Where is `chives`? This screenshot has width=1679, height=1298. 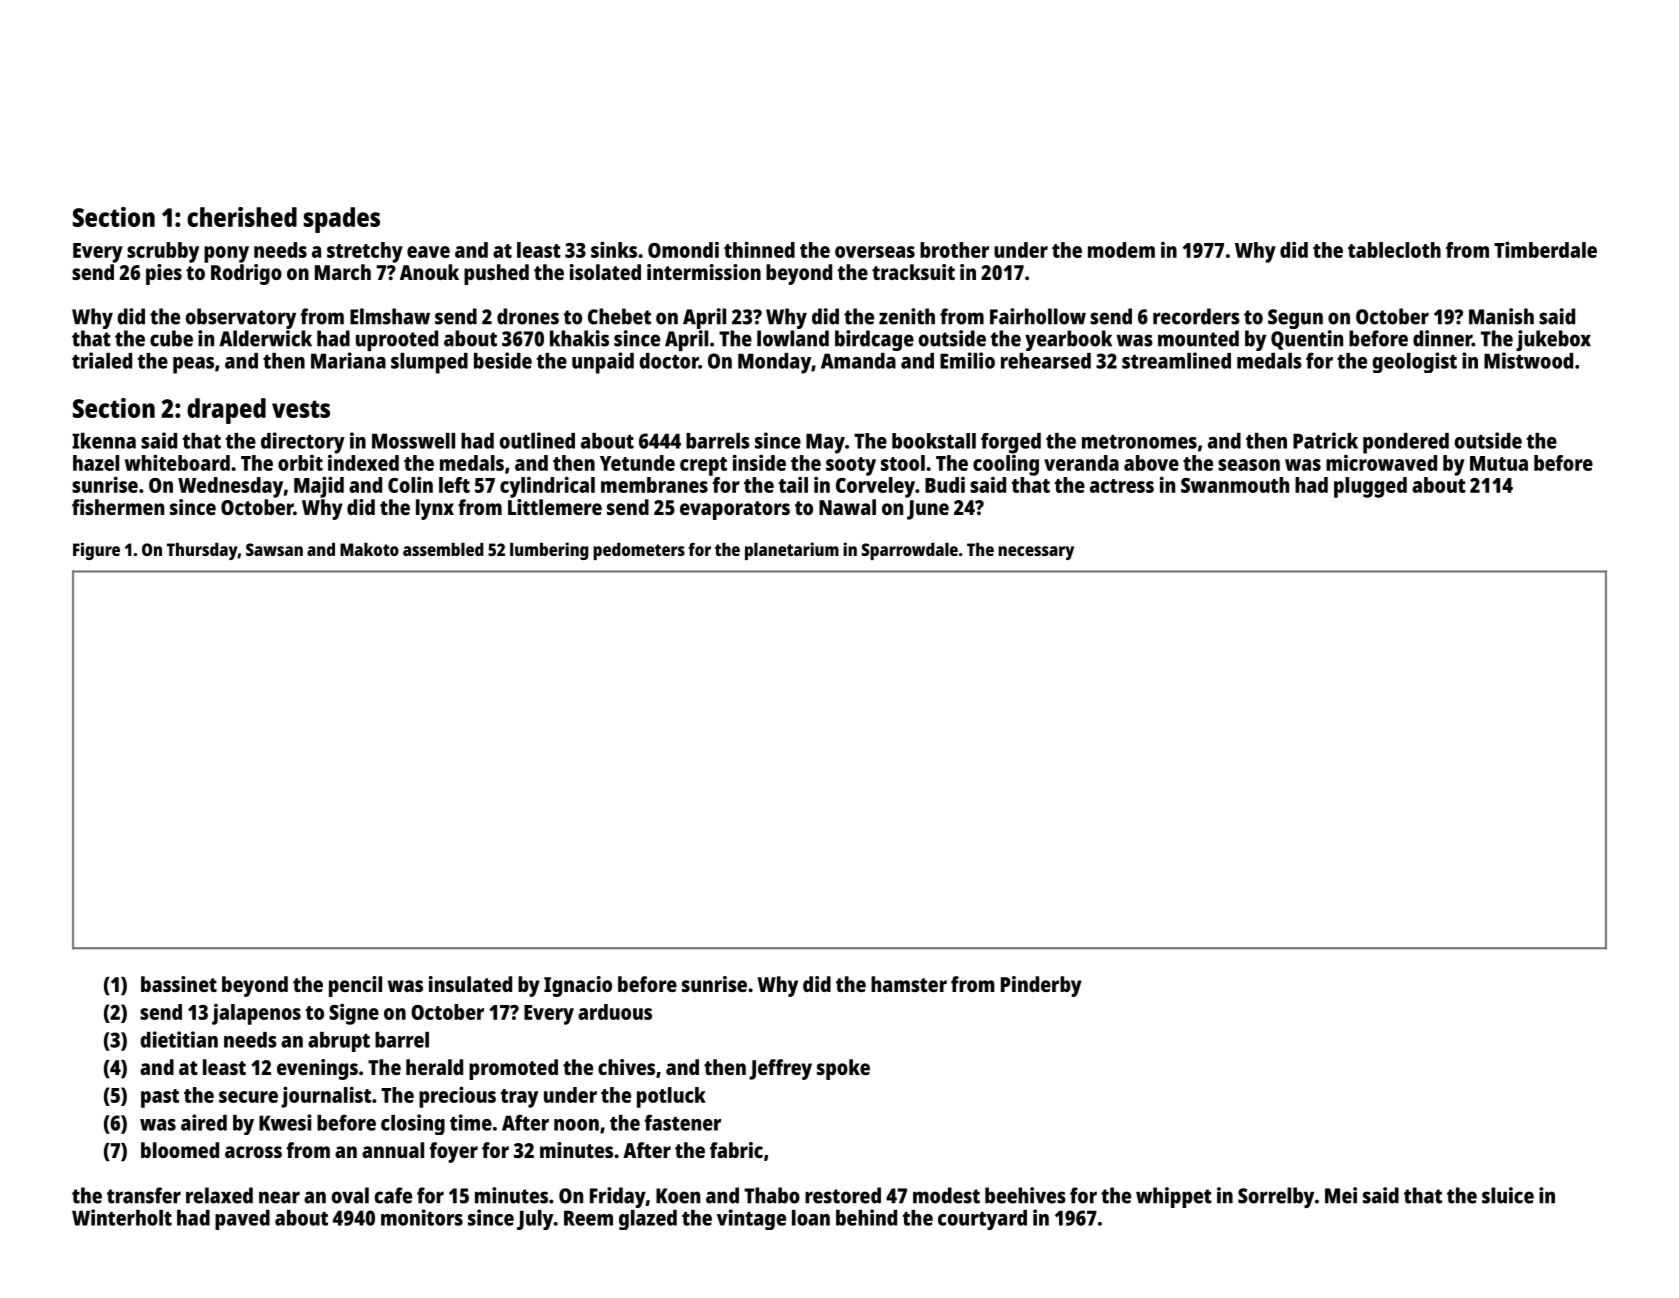
chives is located at coordinates (626, 1067).
